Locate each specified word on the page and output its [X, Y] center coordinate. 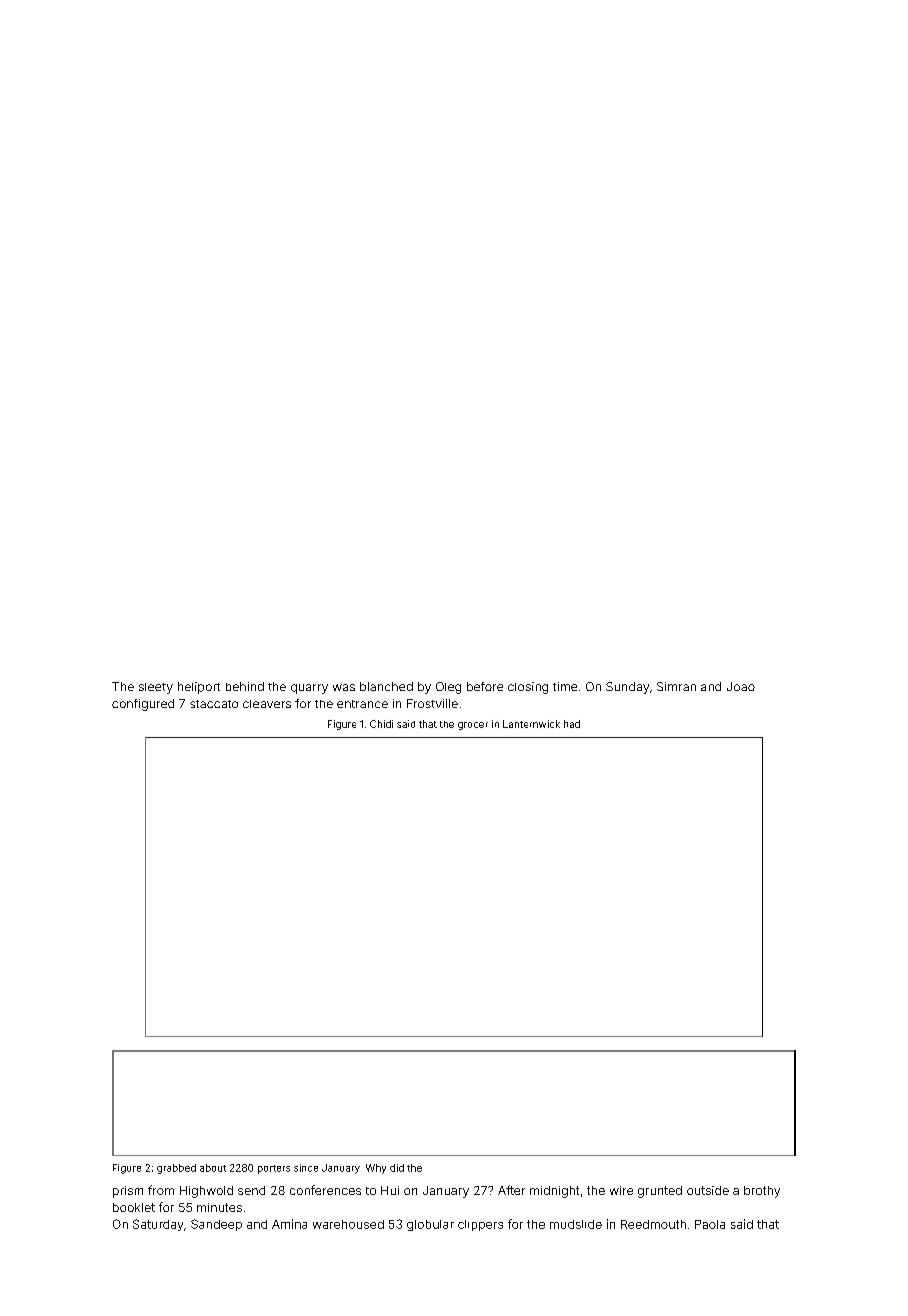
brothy [762, 1192]
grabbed [176, 1169]
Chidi [381, 724]
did [397, 1168]
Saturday [158, 1225]
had [572, 724]
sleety [156, 688]
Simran [676, 686]
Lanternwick [531, 724]
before [485, 686]
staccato [214, 704]
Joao [741, 686]
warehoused [348, 1224]
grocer [473, 726]
